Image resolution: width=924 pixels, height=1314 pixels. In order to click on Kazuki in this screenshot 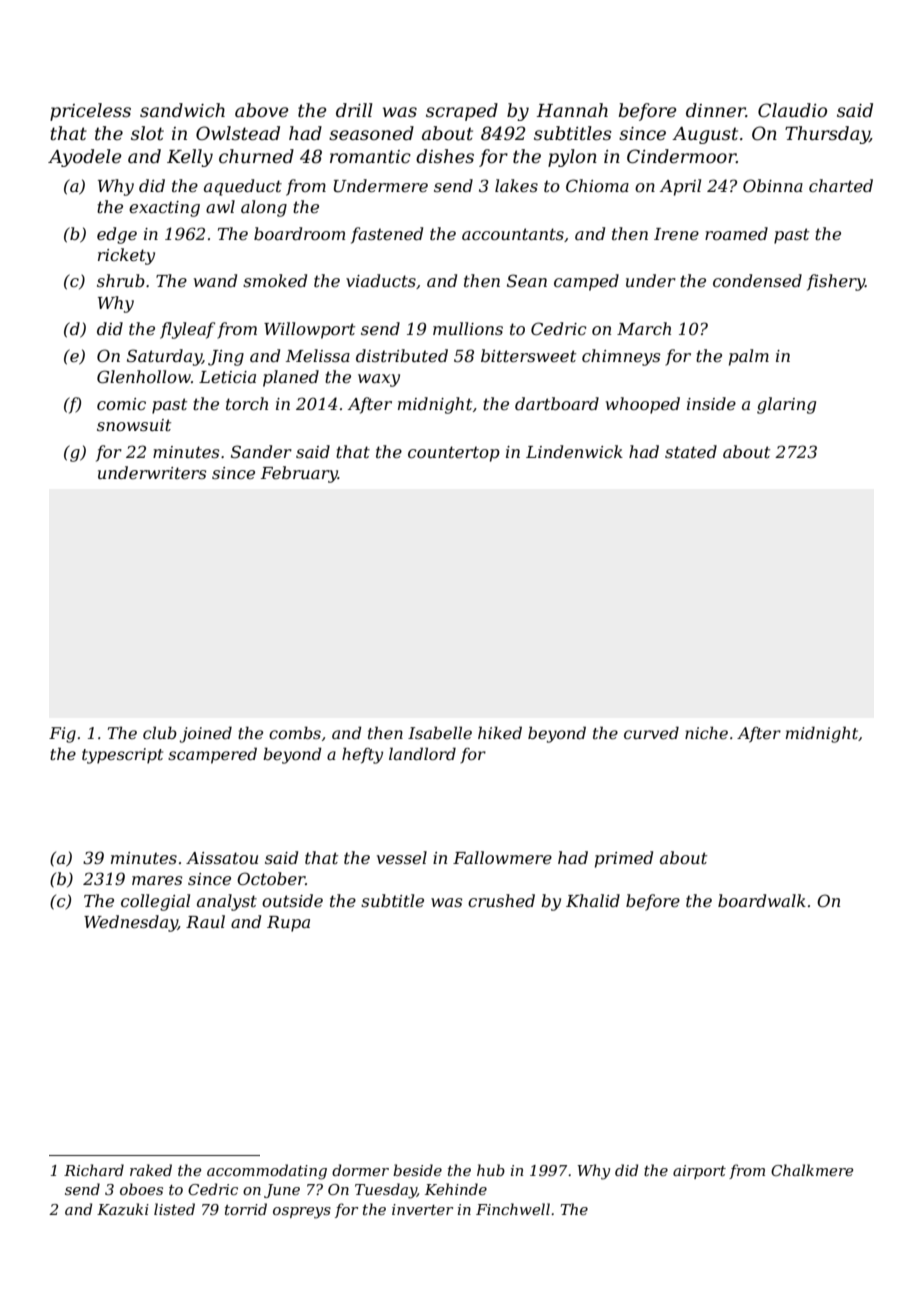, I will do `click(123, 1209)`.
